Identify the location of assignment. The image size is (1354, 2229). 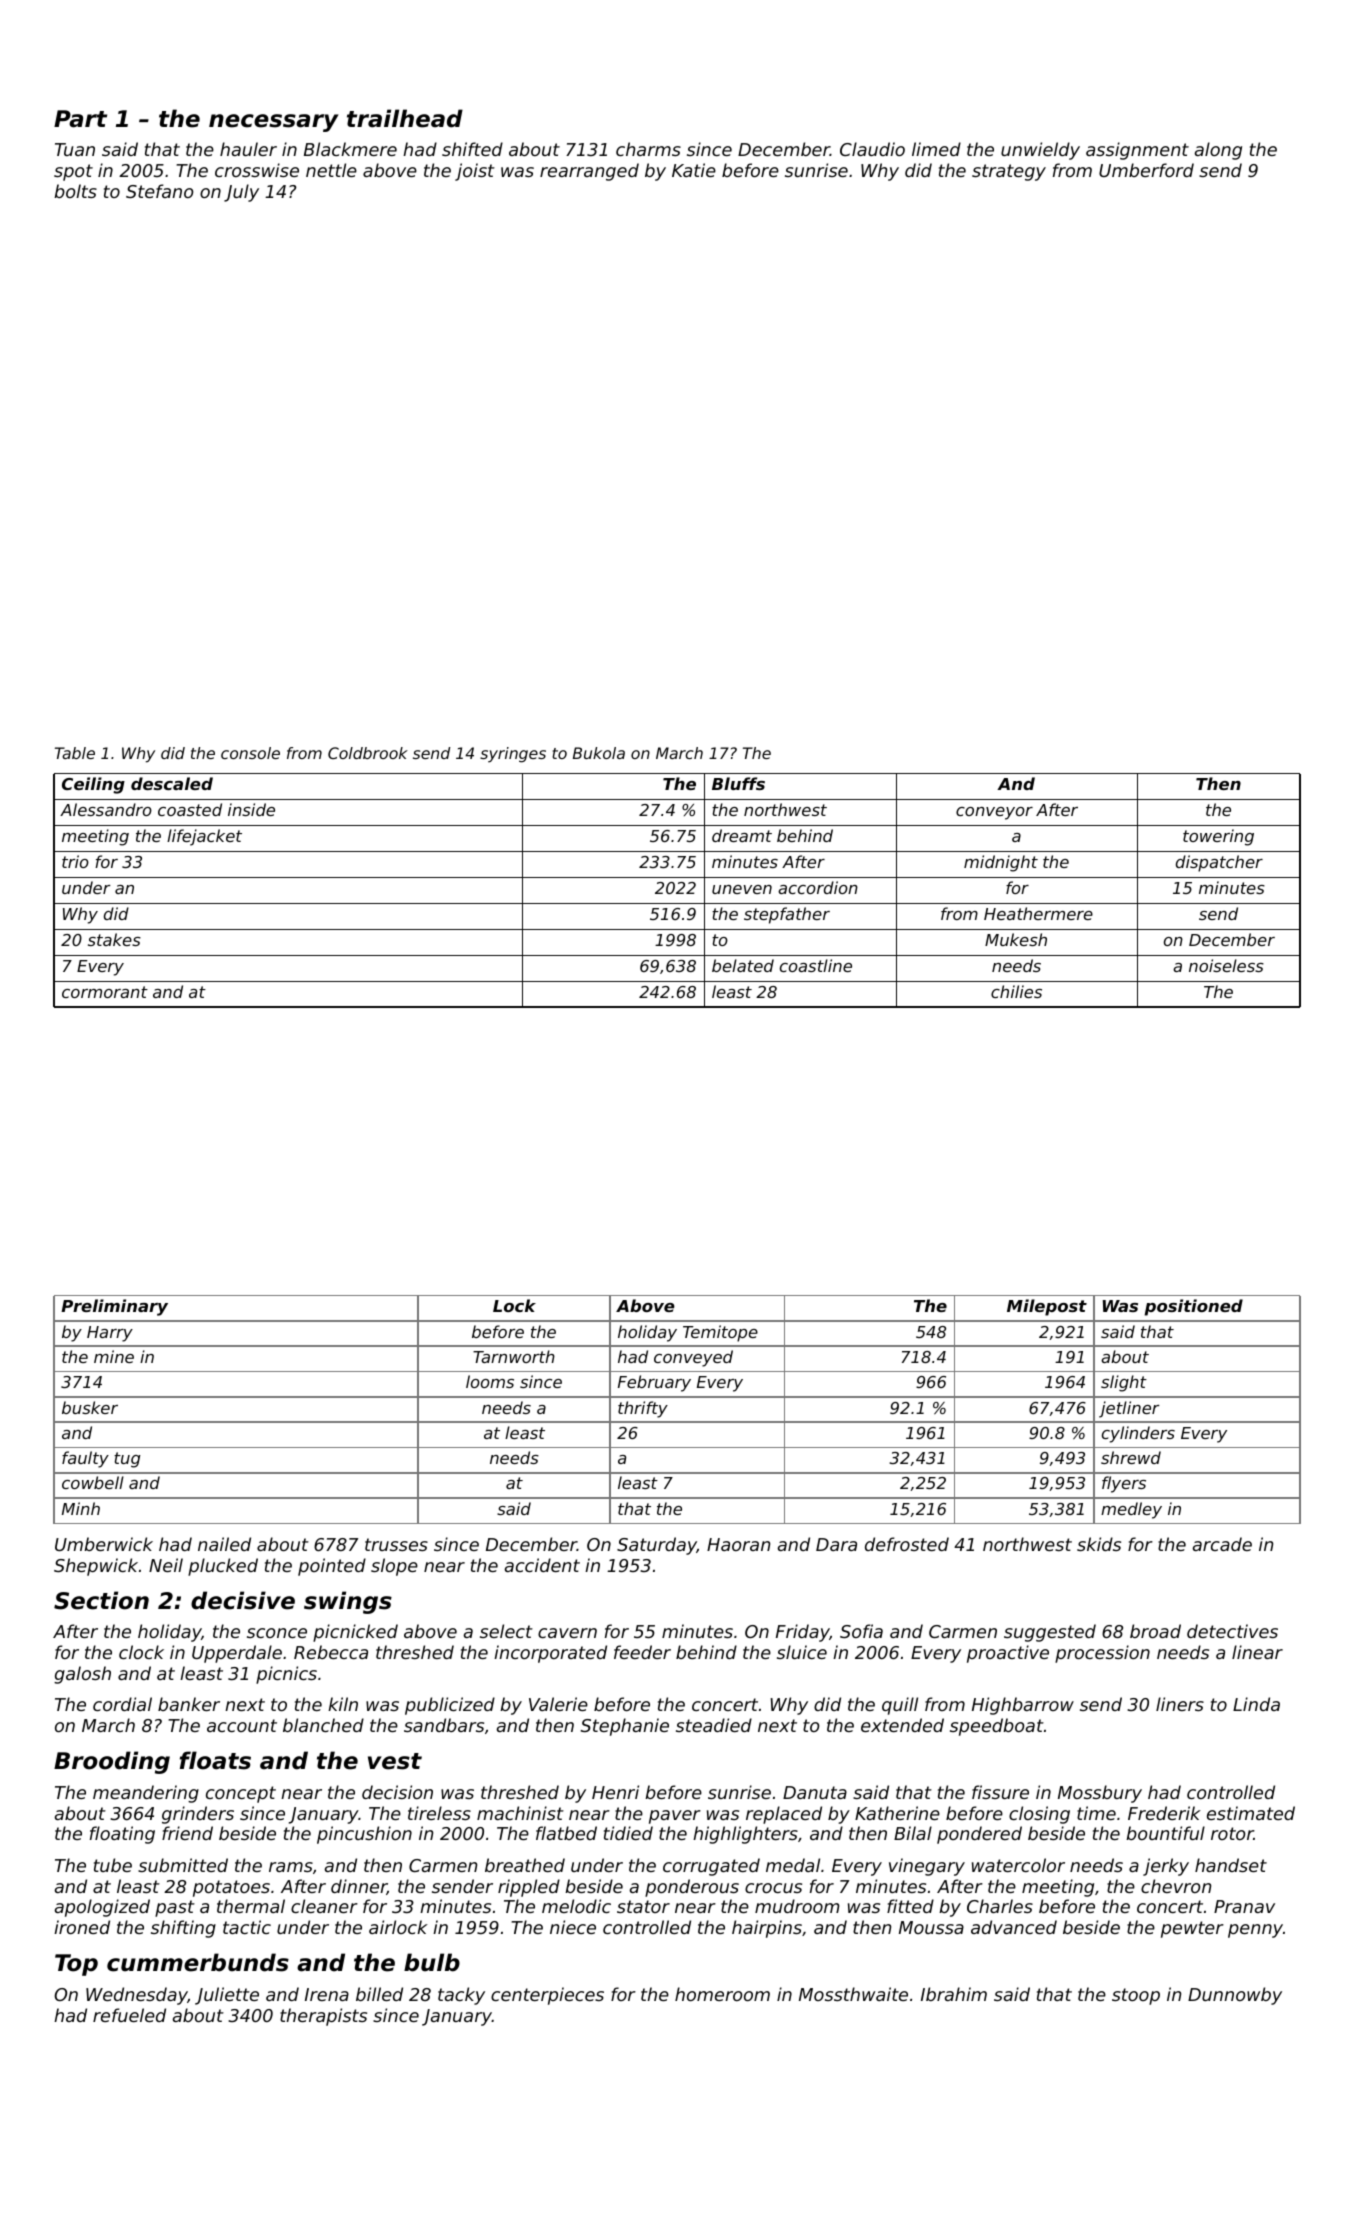
(1137, 151).
